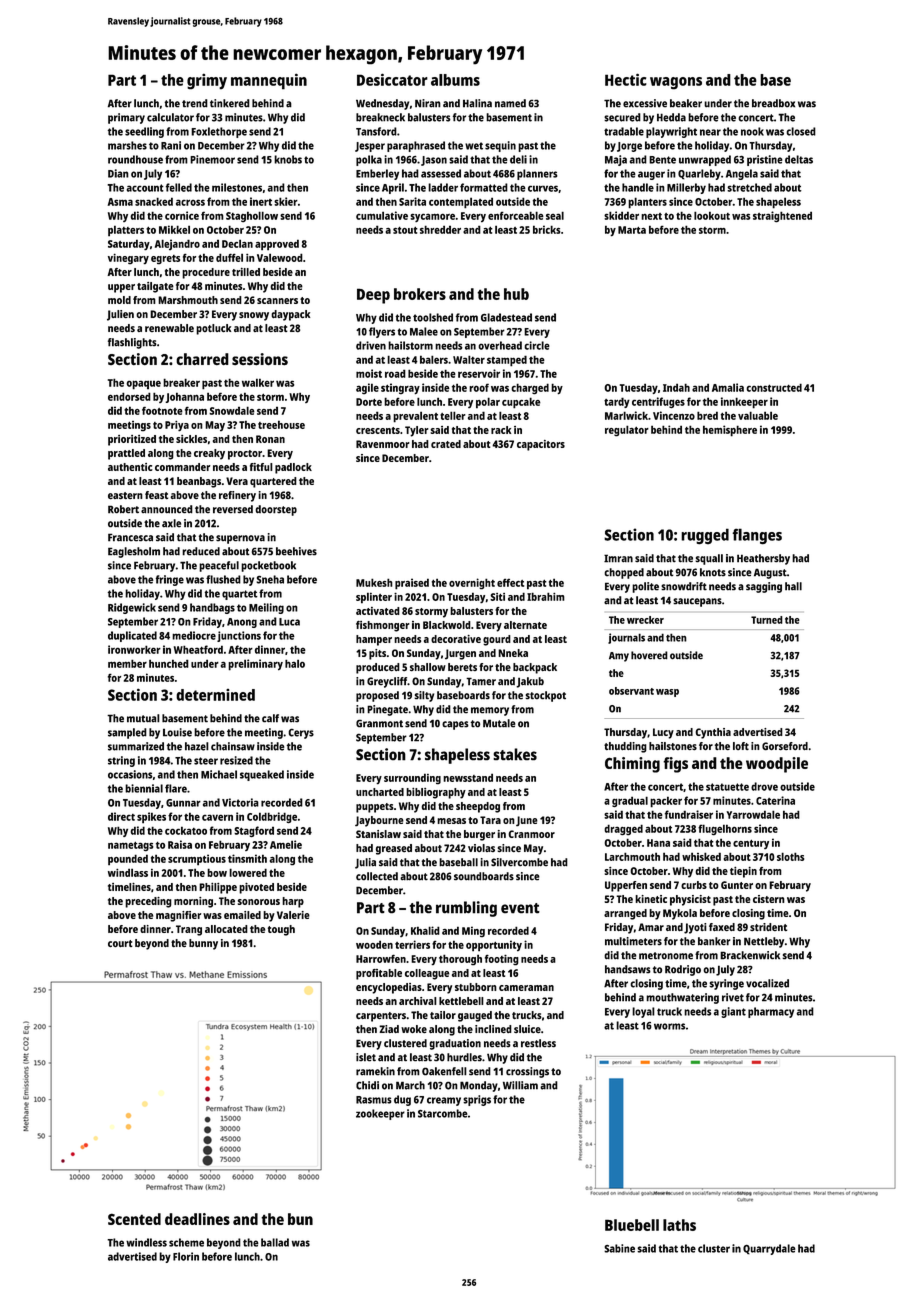  Describe the element at coordinates (618, 558) in the page. I see `Imran` at that location.
